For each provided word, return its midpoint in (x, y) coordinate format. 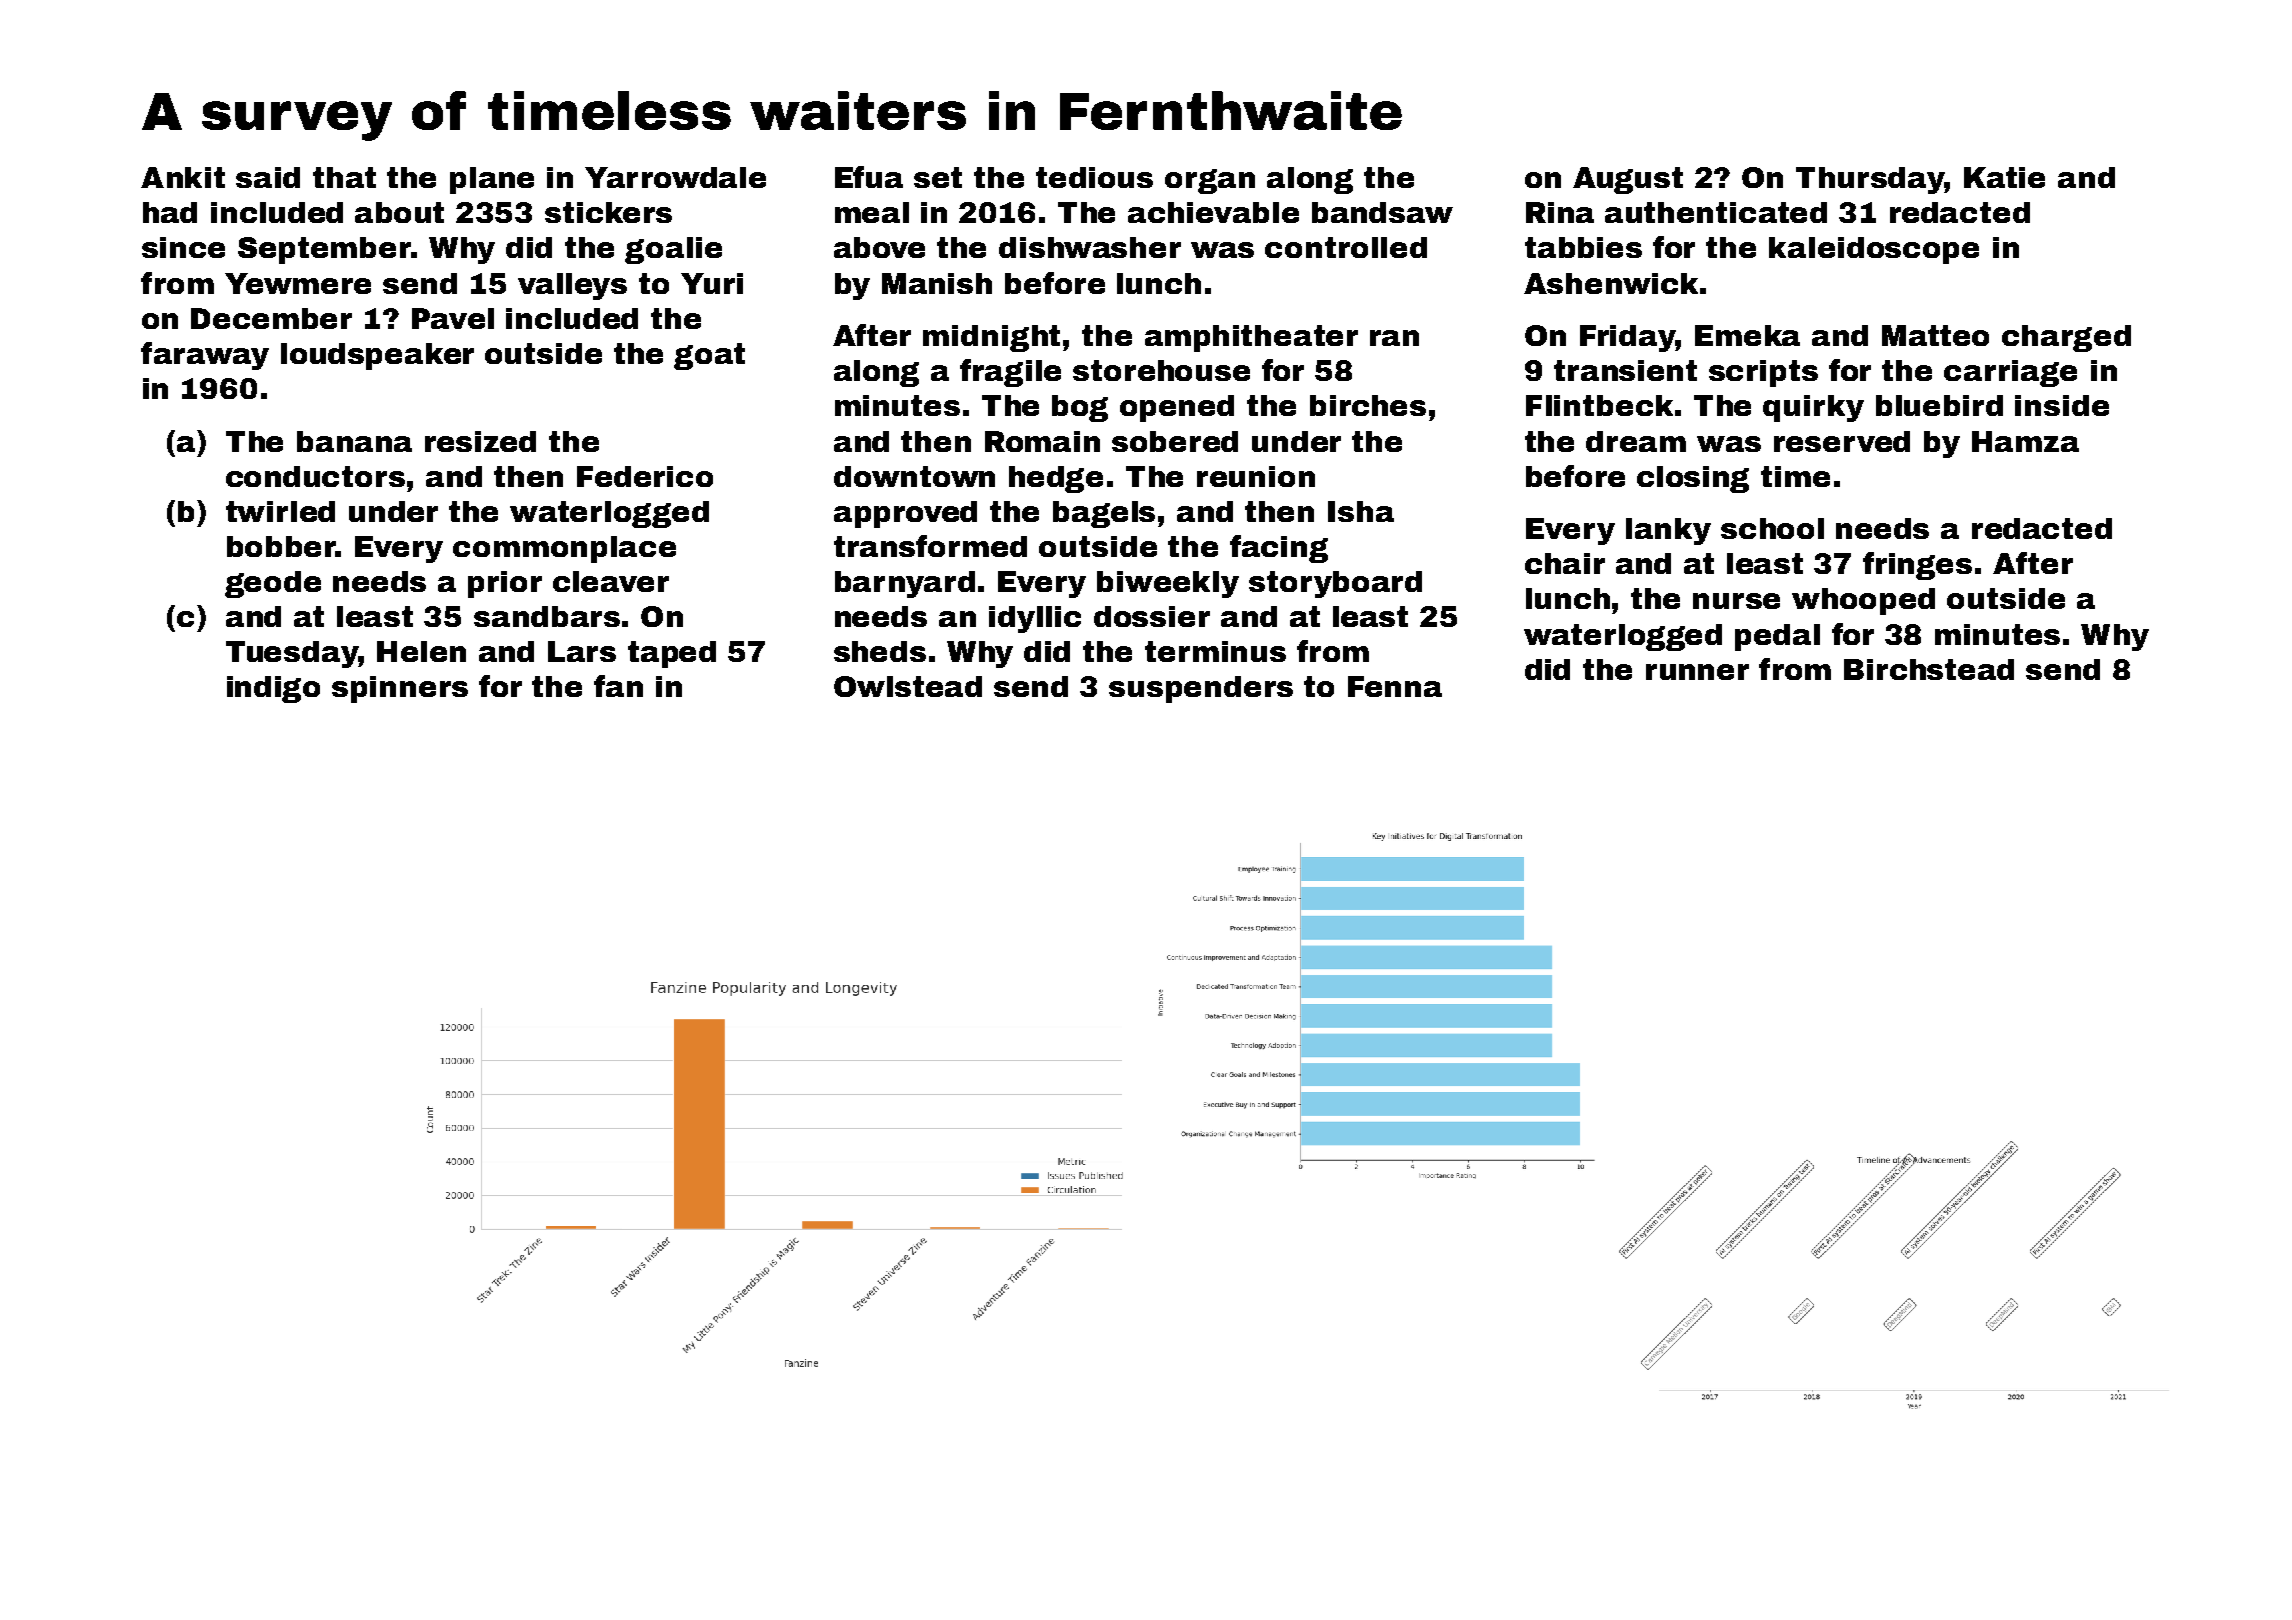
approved (905, 514)
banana (354, 441)
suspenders (1201, 689)
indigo (273, 689)
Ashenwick (1611, 283)
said (268, 177)
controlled (1346, 247)
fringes (1917, 566)
